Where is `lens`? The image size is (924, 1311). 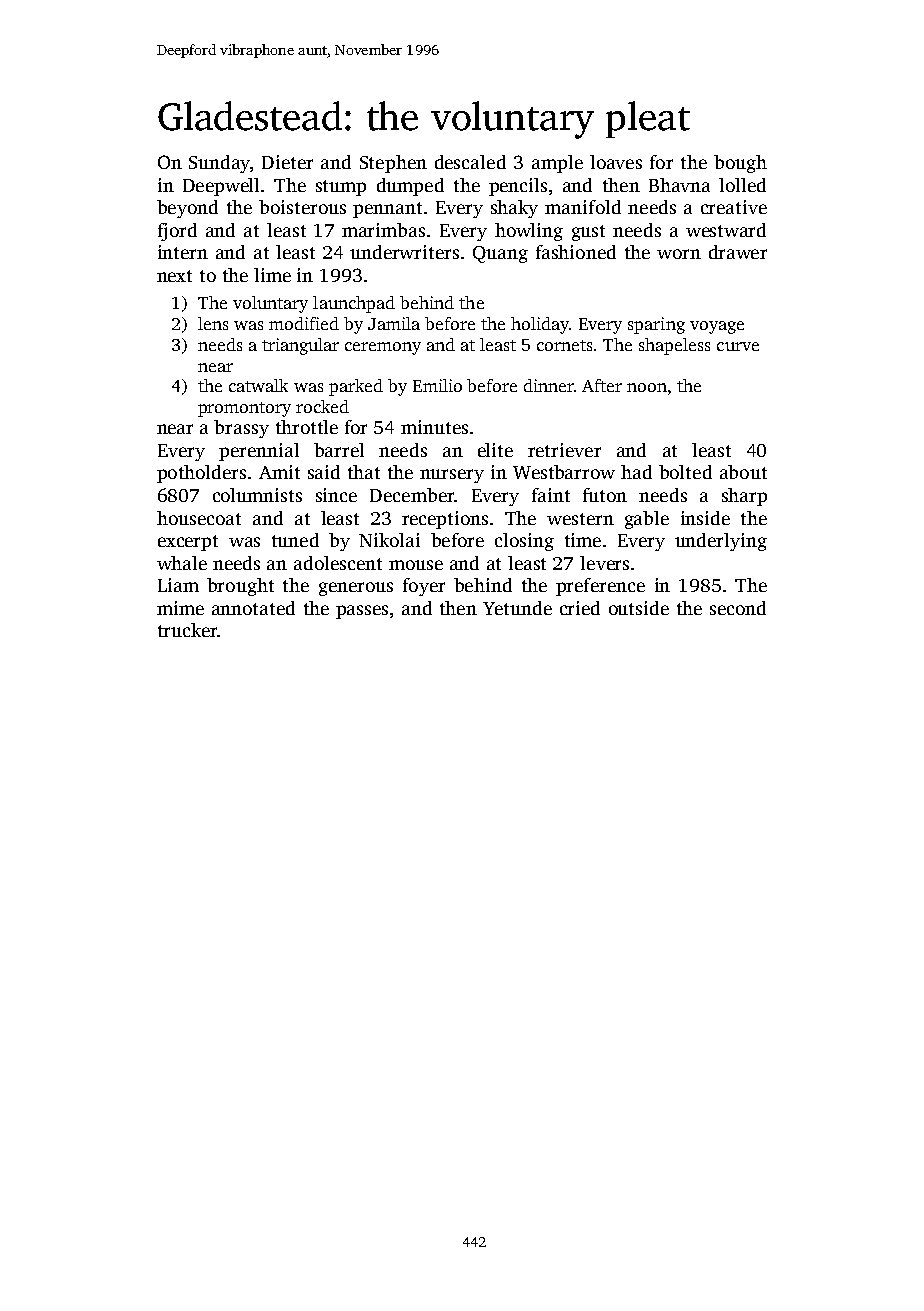 lens is located at coordinates (213, 323).
